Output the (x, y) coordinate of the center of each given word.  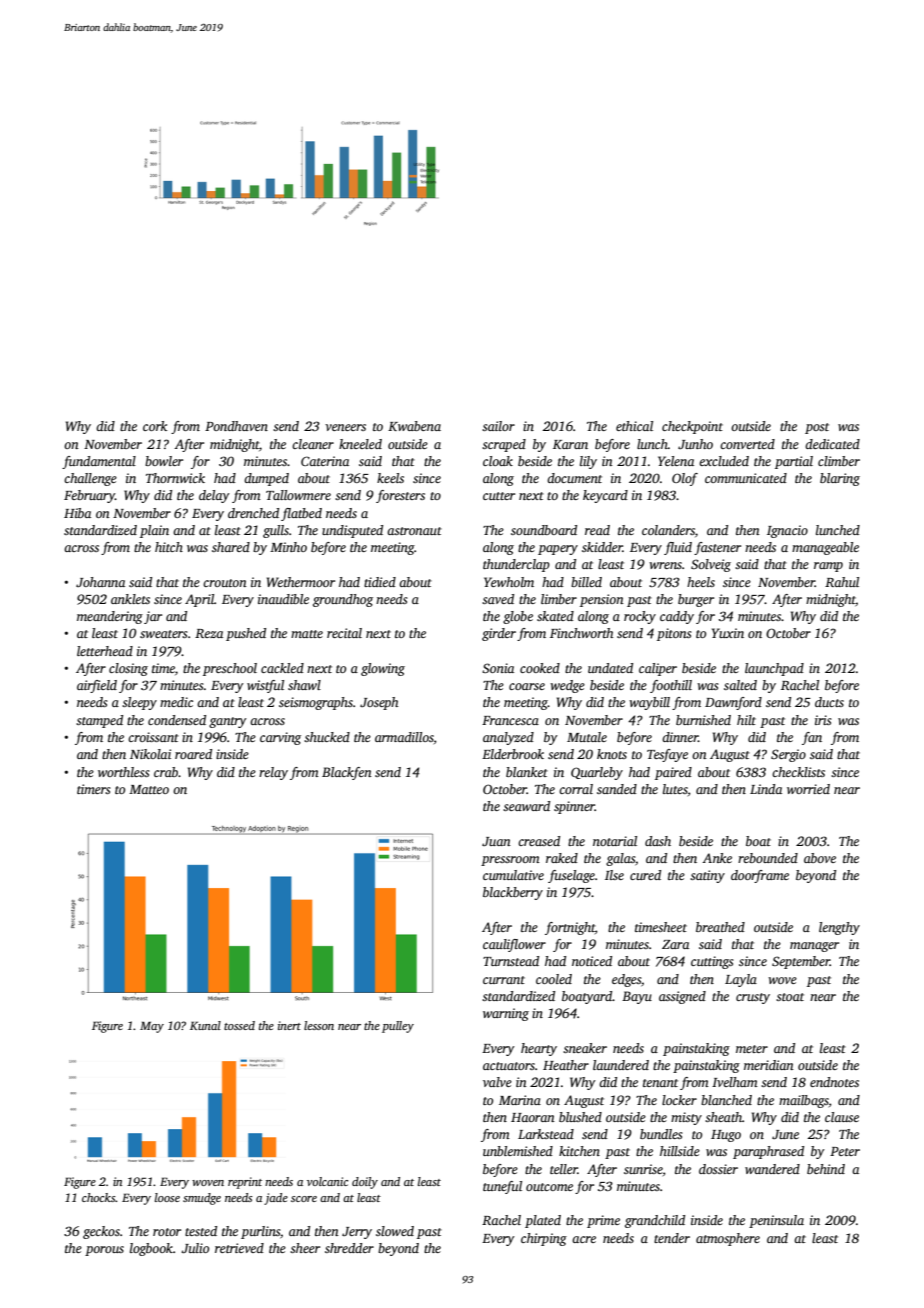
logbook (151, 1249)
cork (155, 426)
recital (344, 633)
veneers (345, 427)
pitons (674, 634)
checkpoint (692, 427)
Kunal (205, 1025)
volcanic (327, 1181)
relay (273, 773)
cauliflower (514, 945)
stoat (790, 997)
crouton (225, 583)
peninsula (776, 1221)
